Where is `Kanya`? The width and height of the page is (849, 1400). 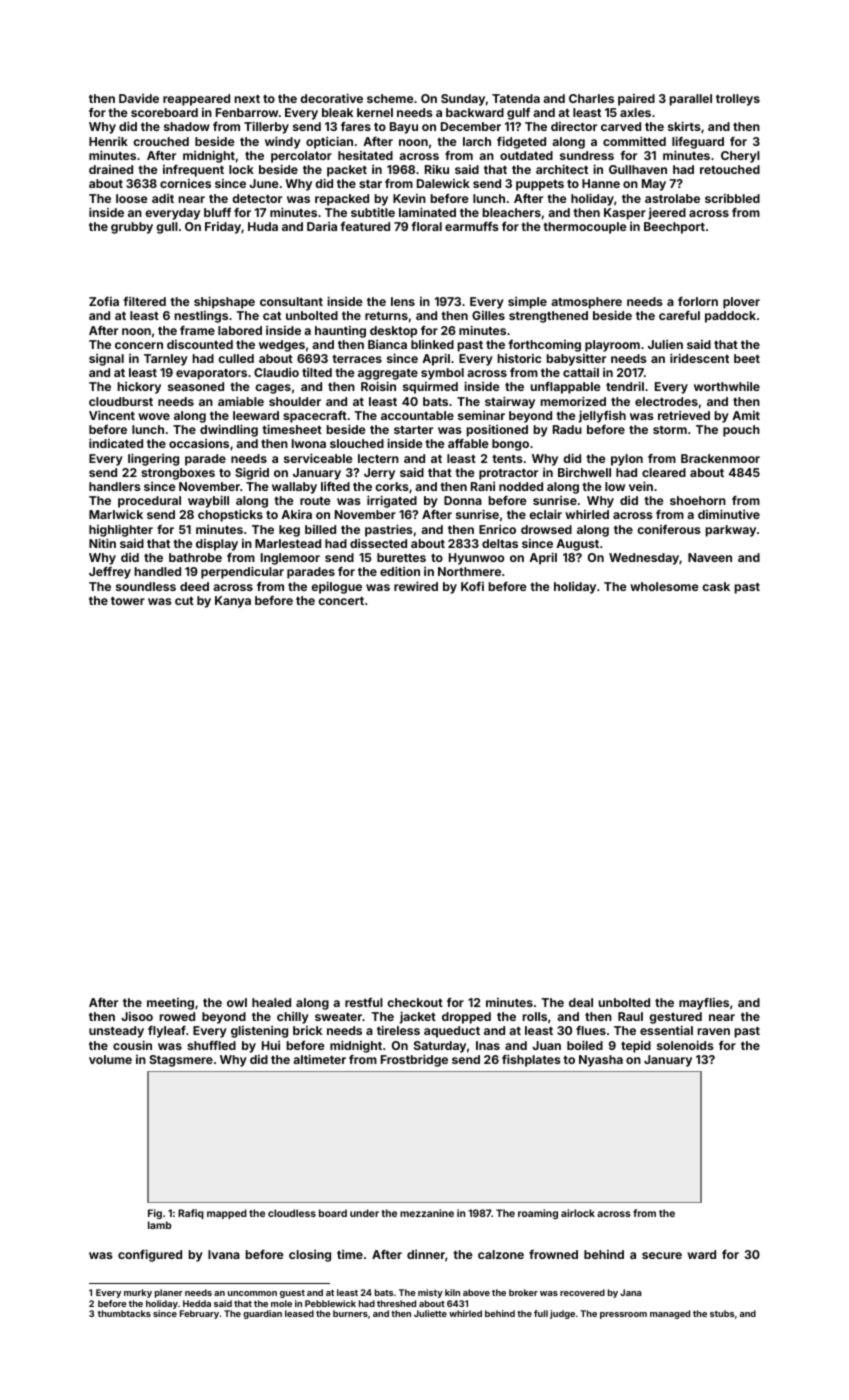
Kanya is located at coordinates (233, 602).
